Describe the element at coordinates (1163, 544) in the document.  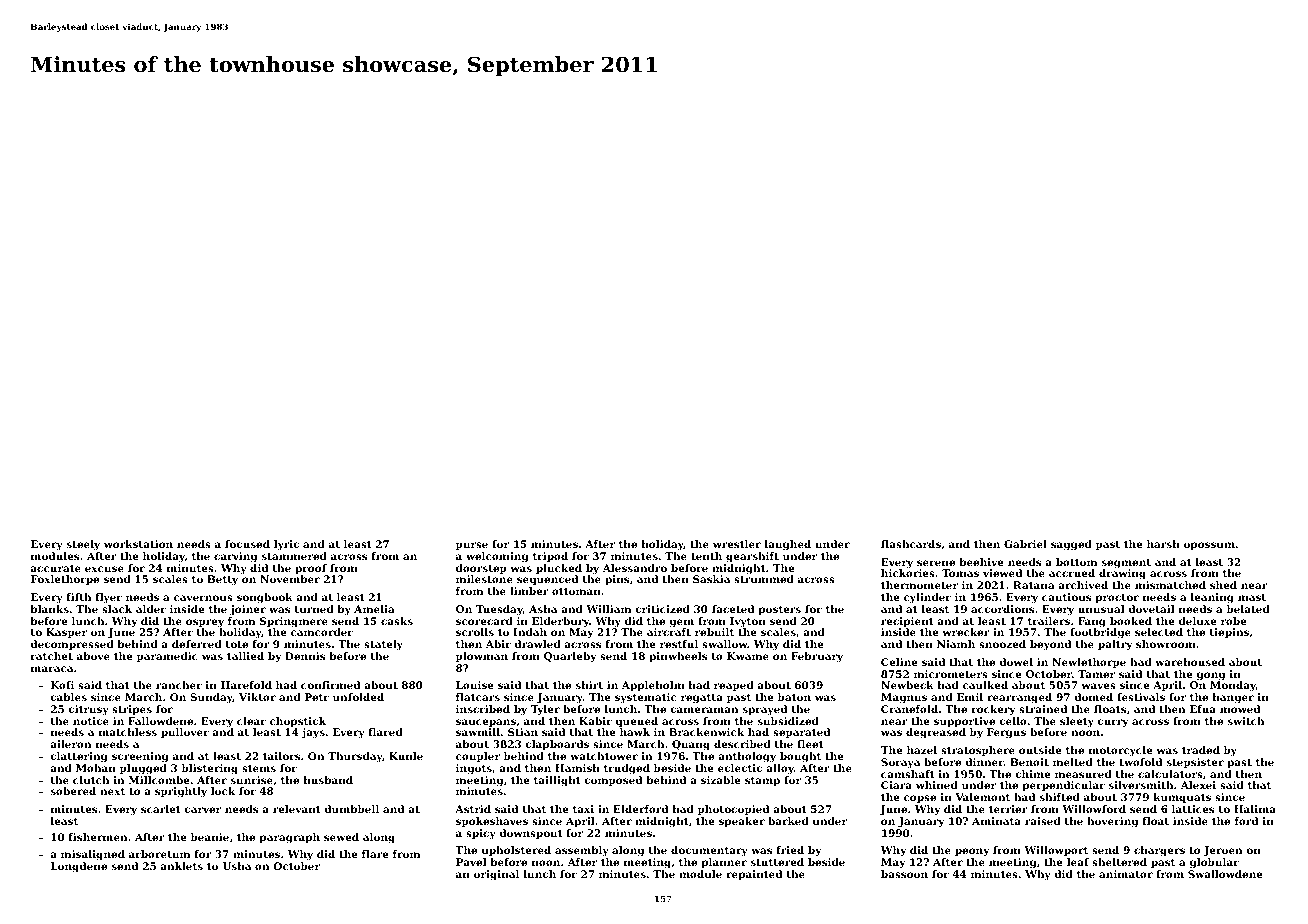
I see `harsh` at that location.
